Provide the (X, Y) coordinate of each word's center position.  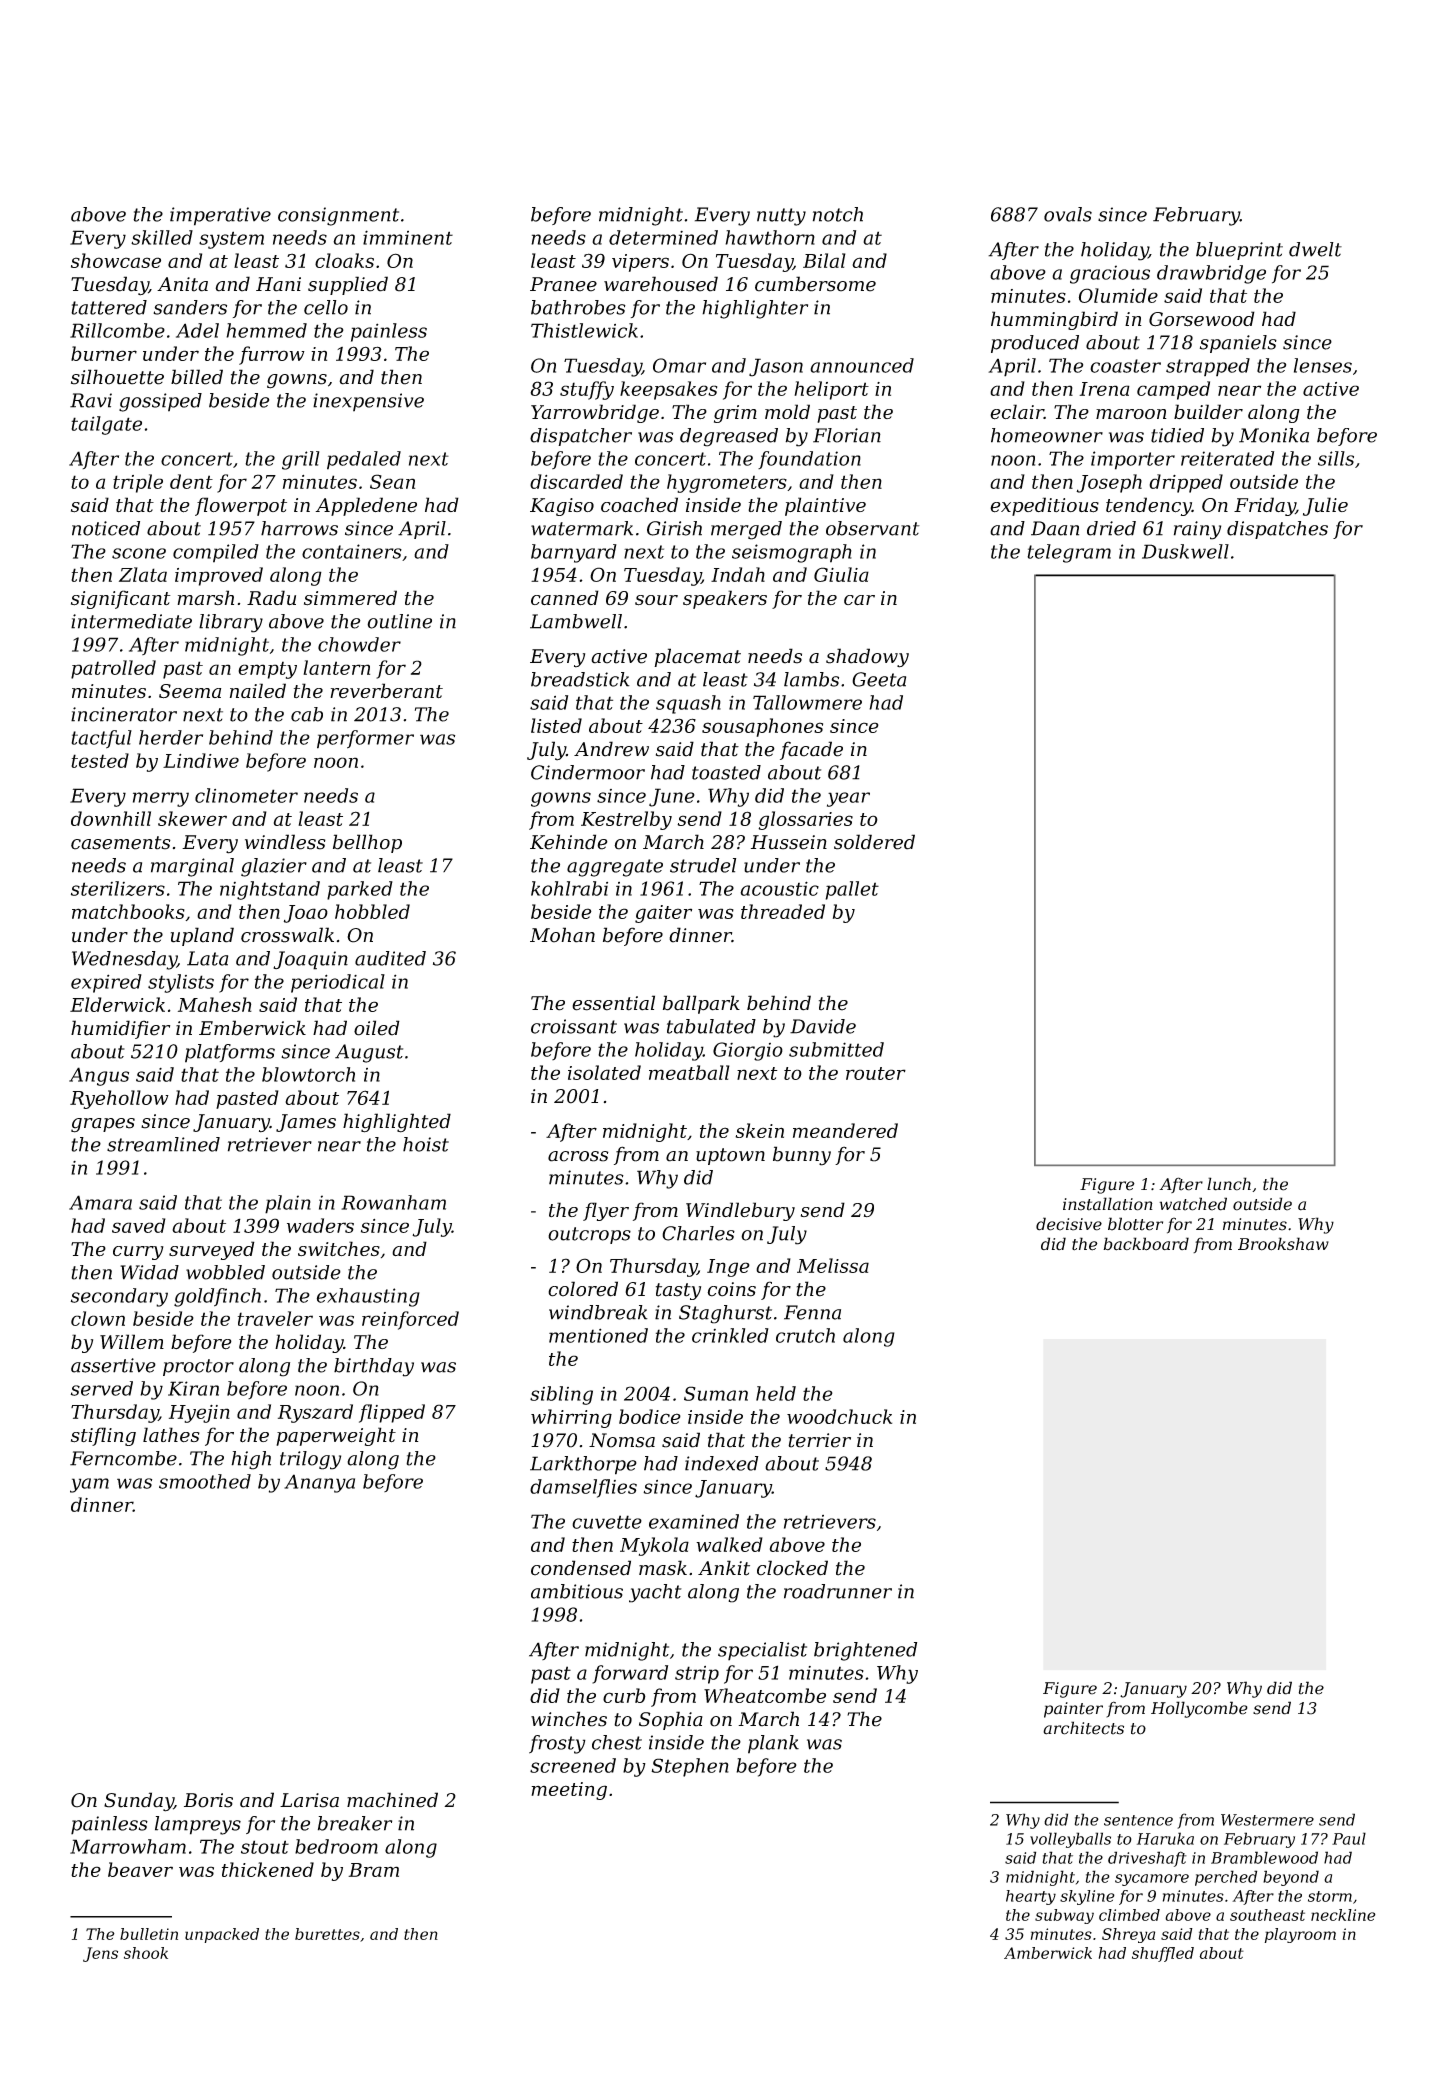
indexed (722, 1463)
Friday (1265, 506)
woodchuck (839, 1416)
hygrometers (727, 483)
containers (352, 551)
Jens (100, 1954)
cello (326, 307)
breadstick (580, 679)
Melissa (833, 1265)
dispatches (1277, 530)
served (102, 1388)
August (369, 1053)
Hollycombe (1199, 1709)
